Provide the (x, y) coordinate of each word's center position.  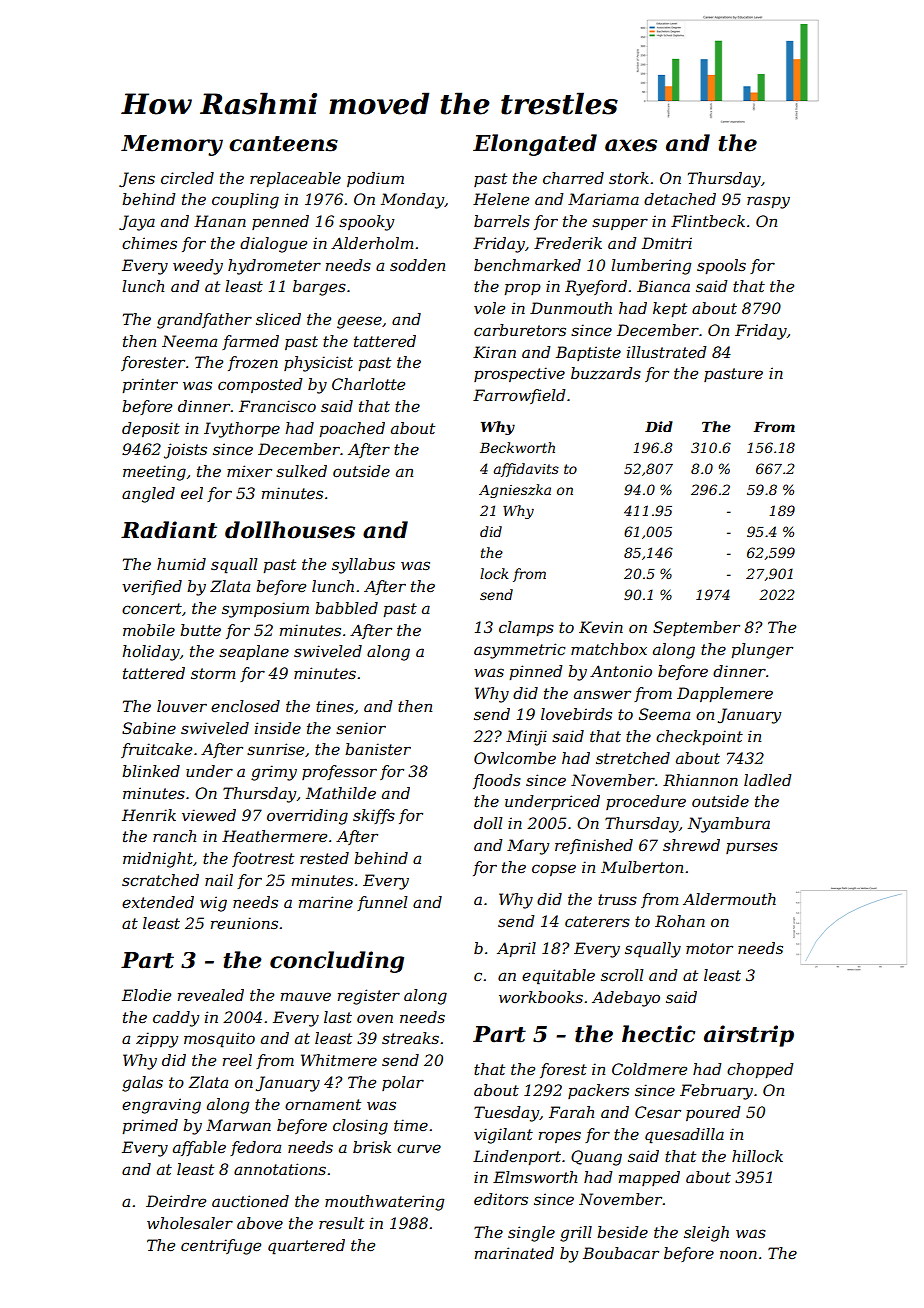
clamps (526, 628)
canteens (283, 144)
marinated (514, 1253)
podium (375, 179)
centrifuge (221, 1247)
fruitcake (156, 750)
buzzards (606, 373)
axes (631, 145)
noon (738, 1254)
